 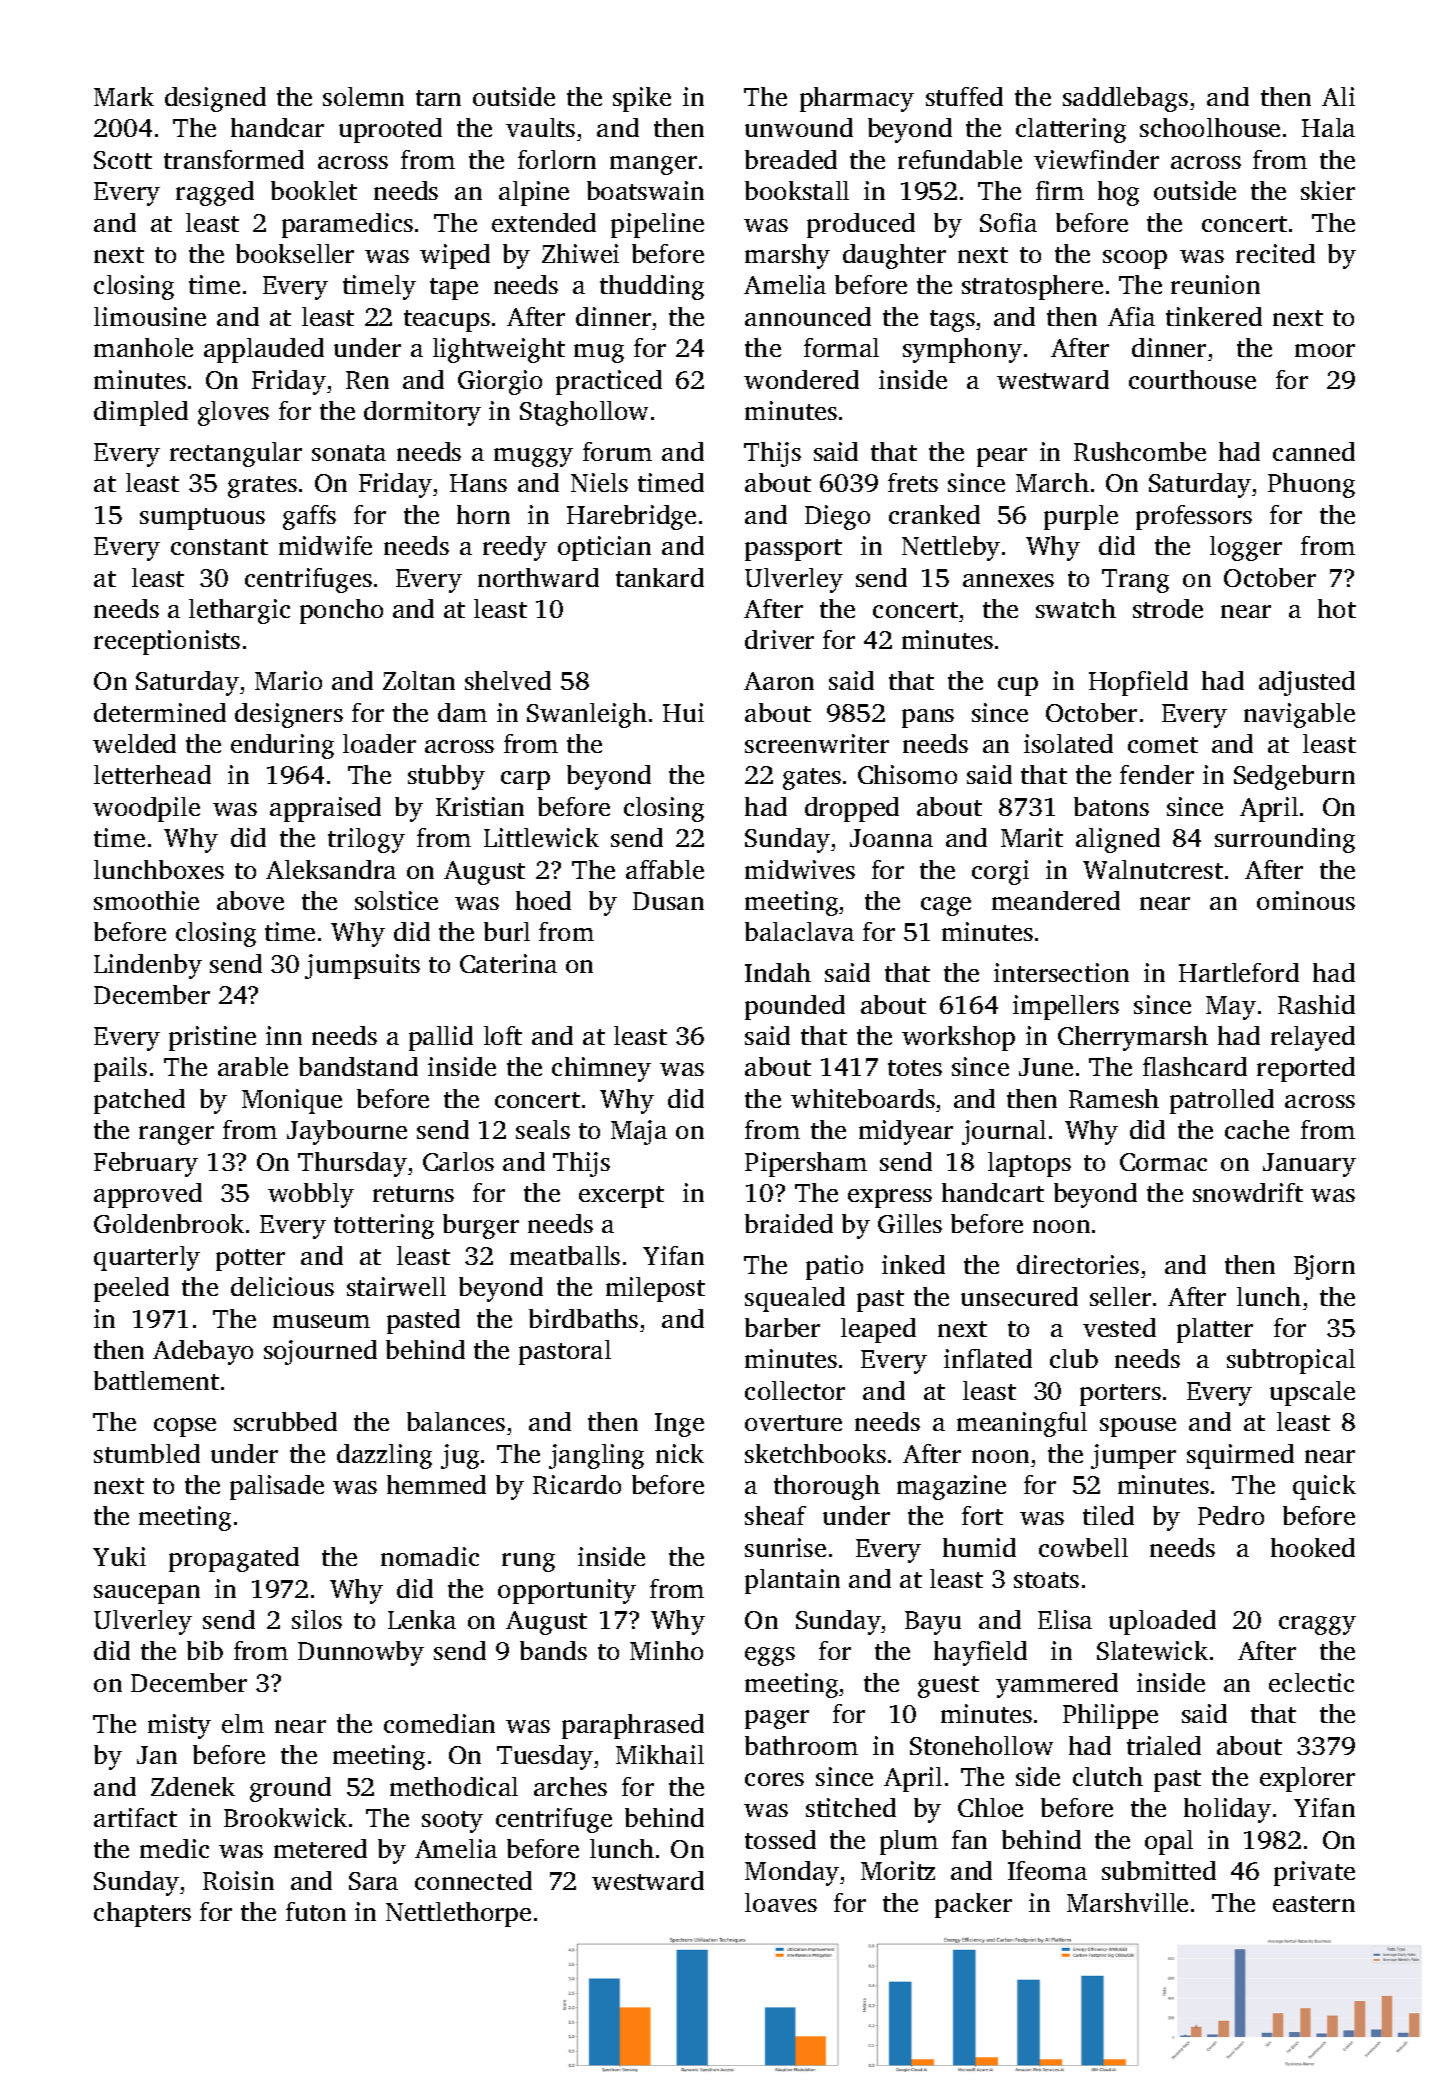 I want to click on lightweight, so click(x=499, y=350).
